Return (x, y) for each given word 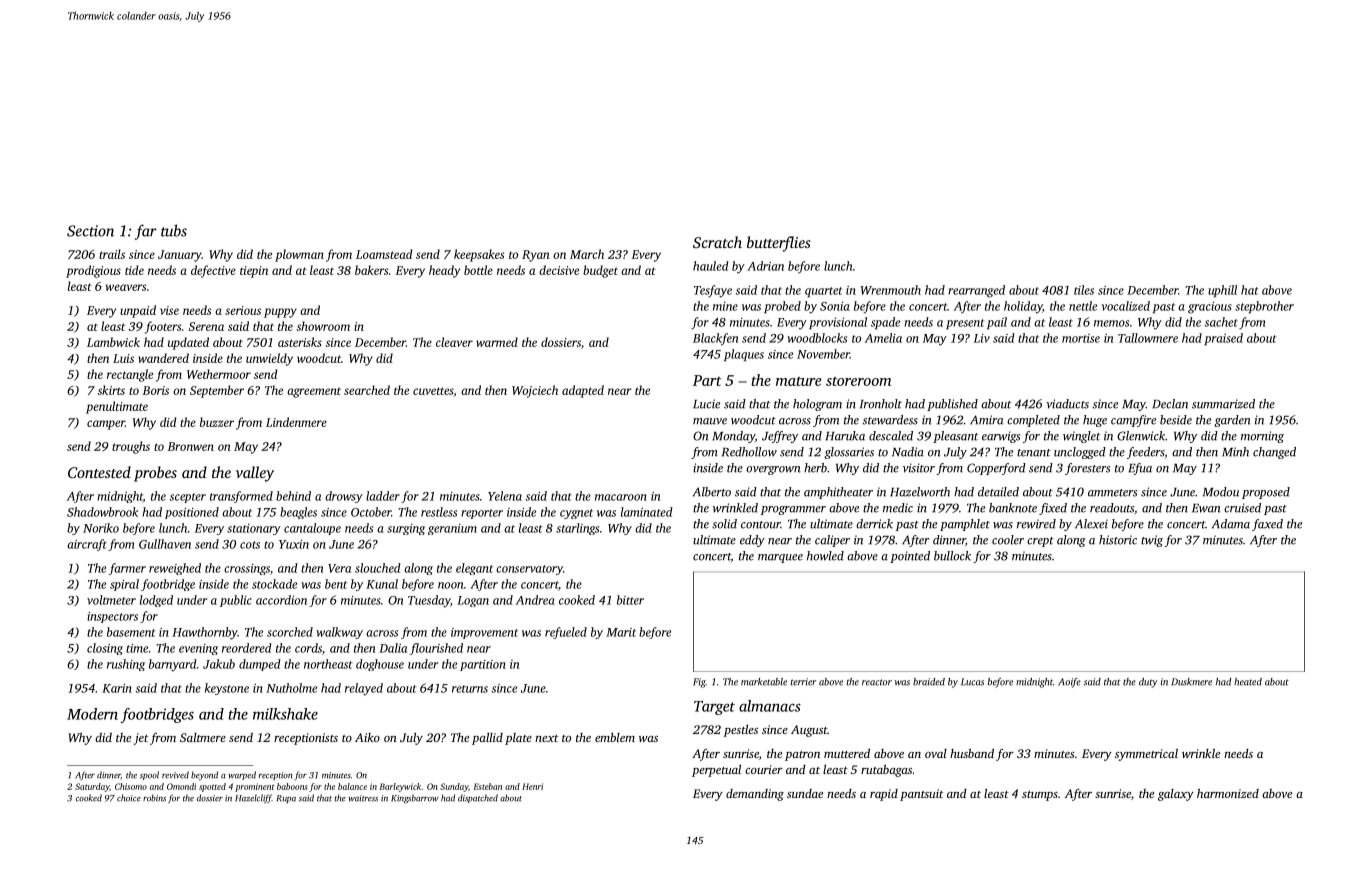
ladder (383, 496)
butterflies (779, 244)
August (809, 731)
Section (90, 231)
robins (154, 798)
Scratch (717, 242)
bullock (952, 556)
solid (724, 524)
